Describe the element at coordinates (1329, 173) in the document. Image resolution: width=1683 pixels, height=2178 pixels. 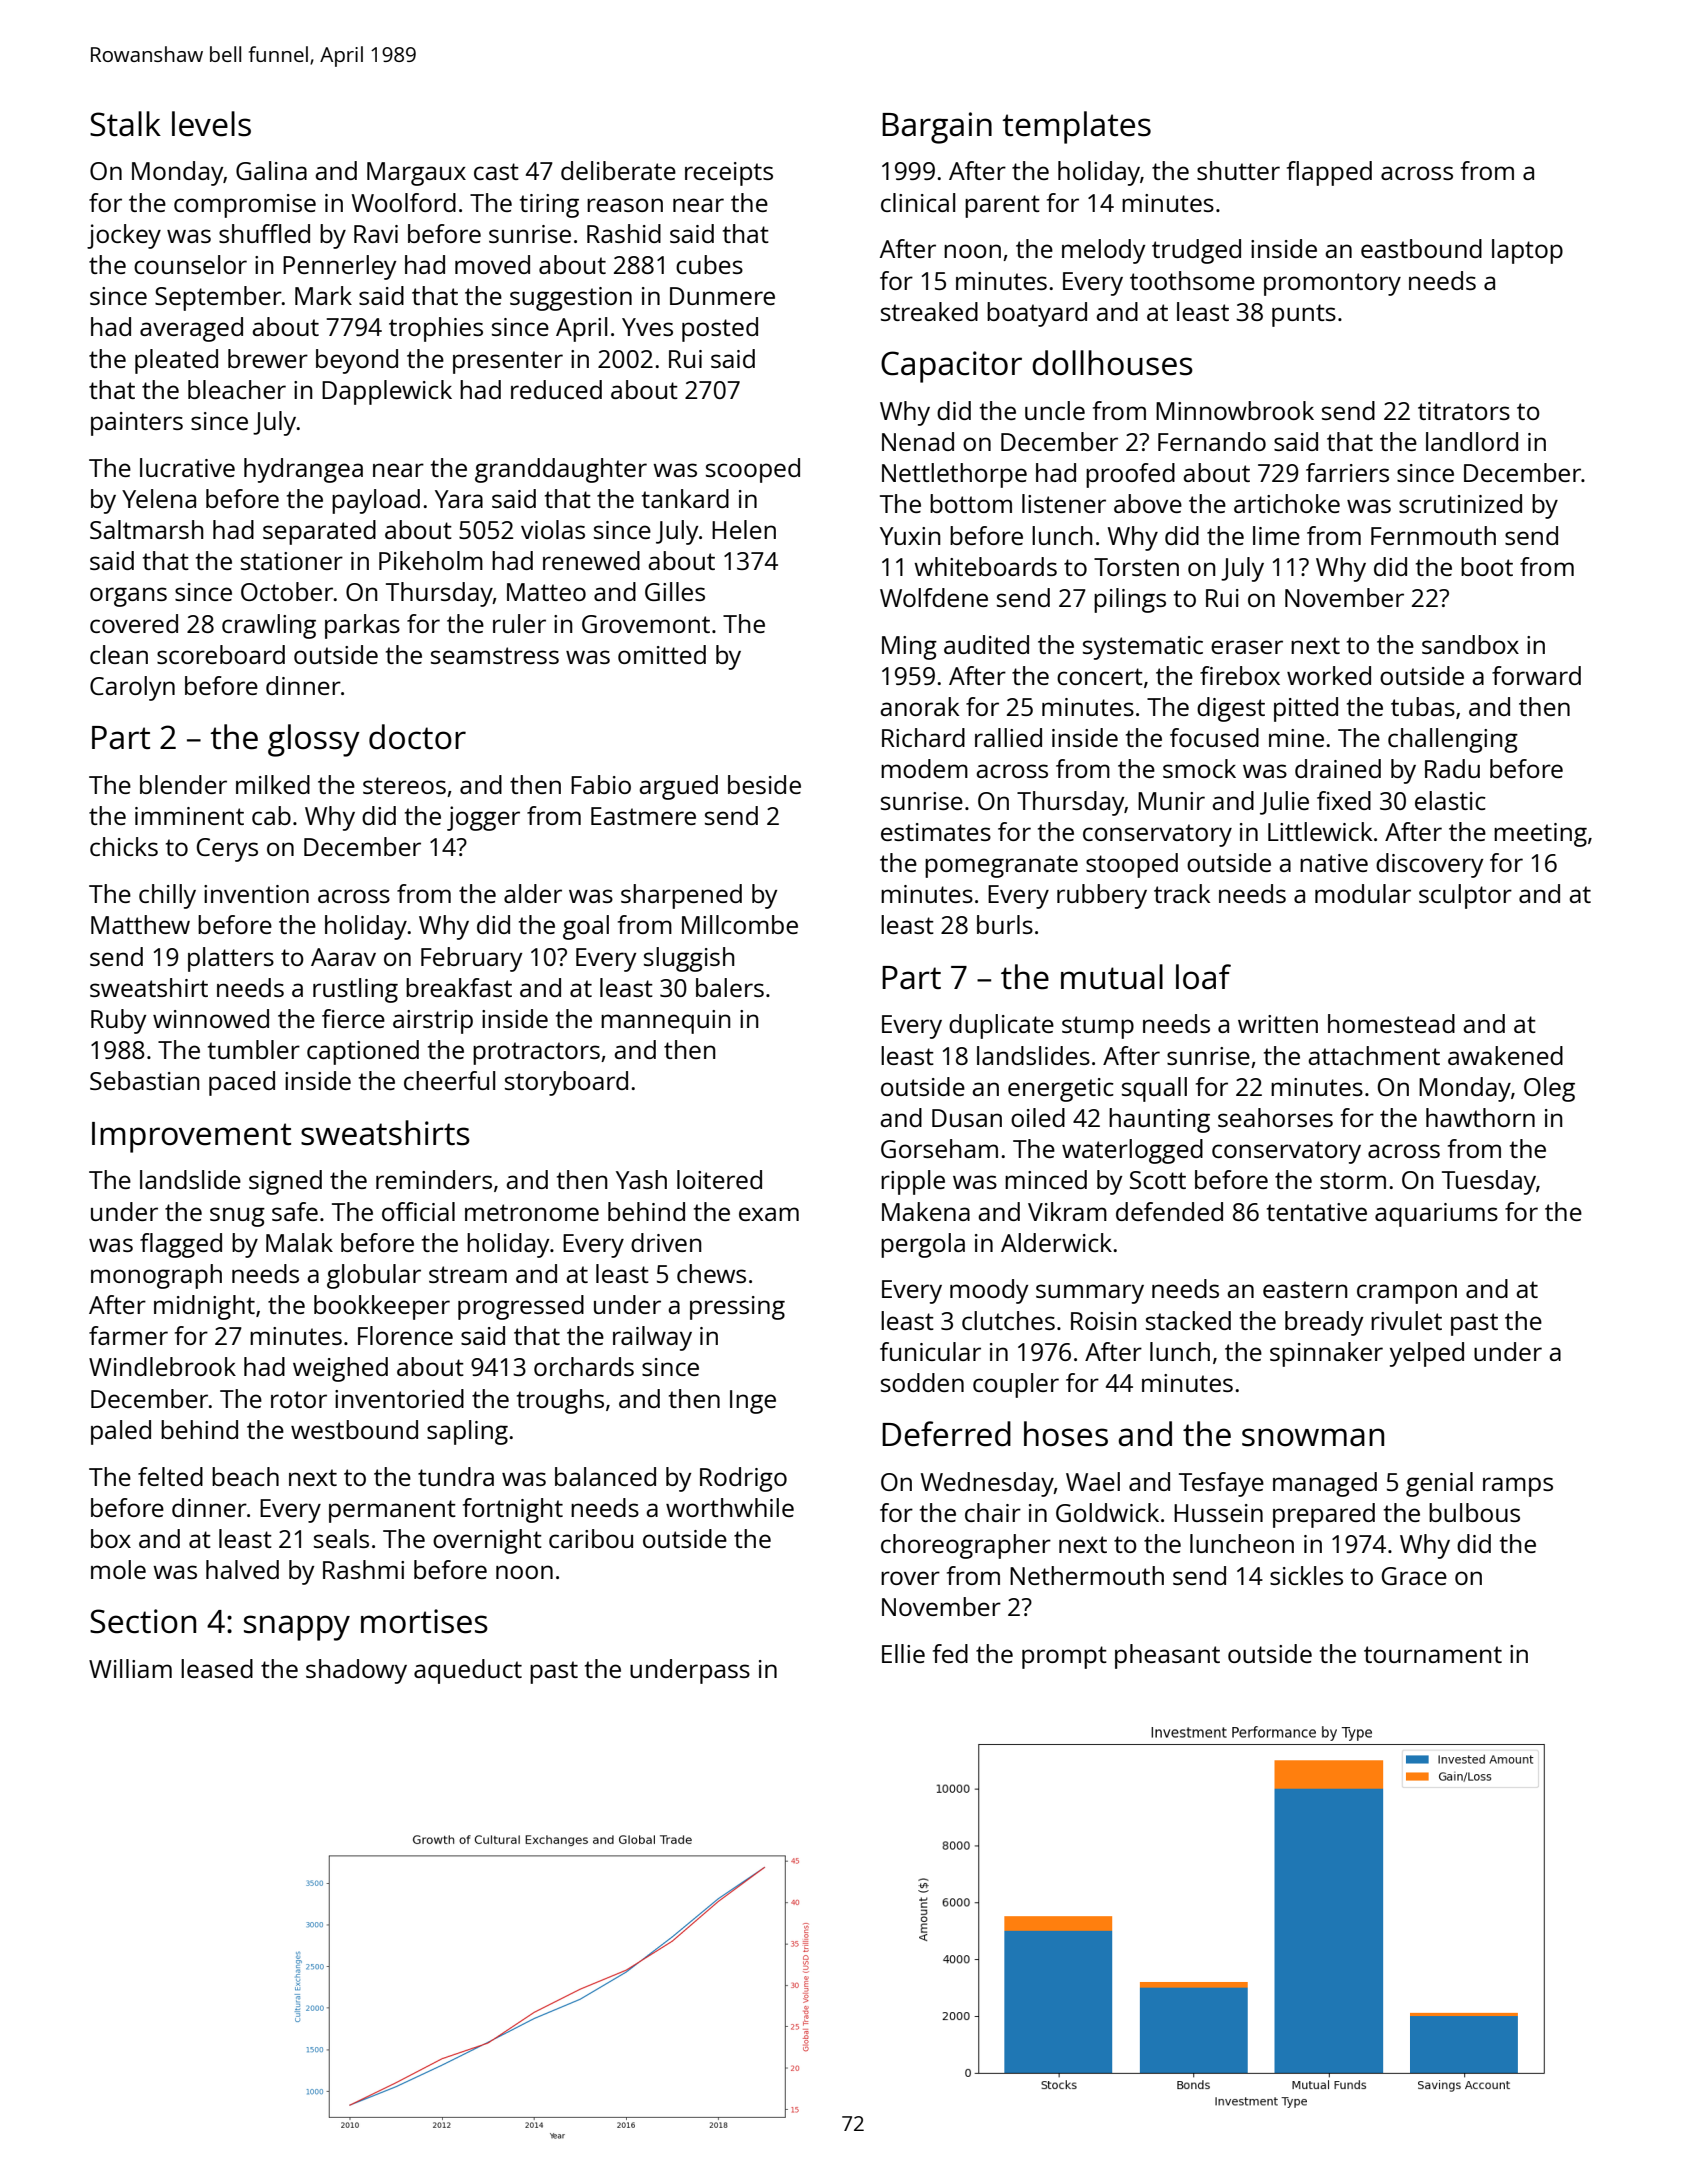
I see `flapped` at that location.
